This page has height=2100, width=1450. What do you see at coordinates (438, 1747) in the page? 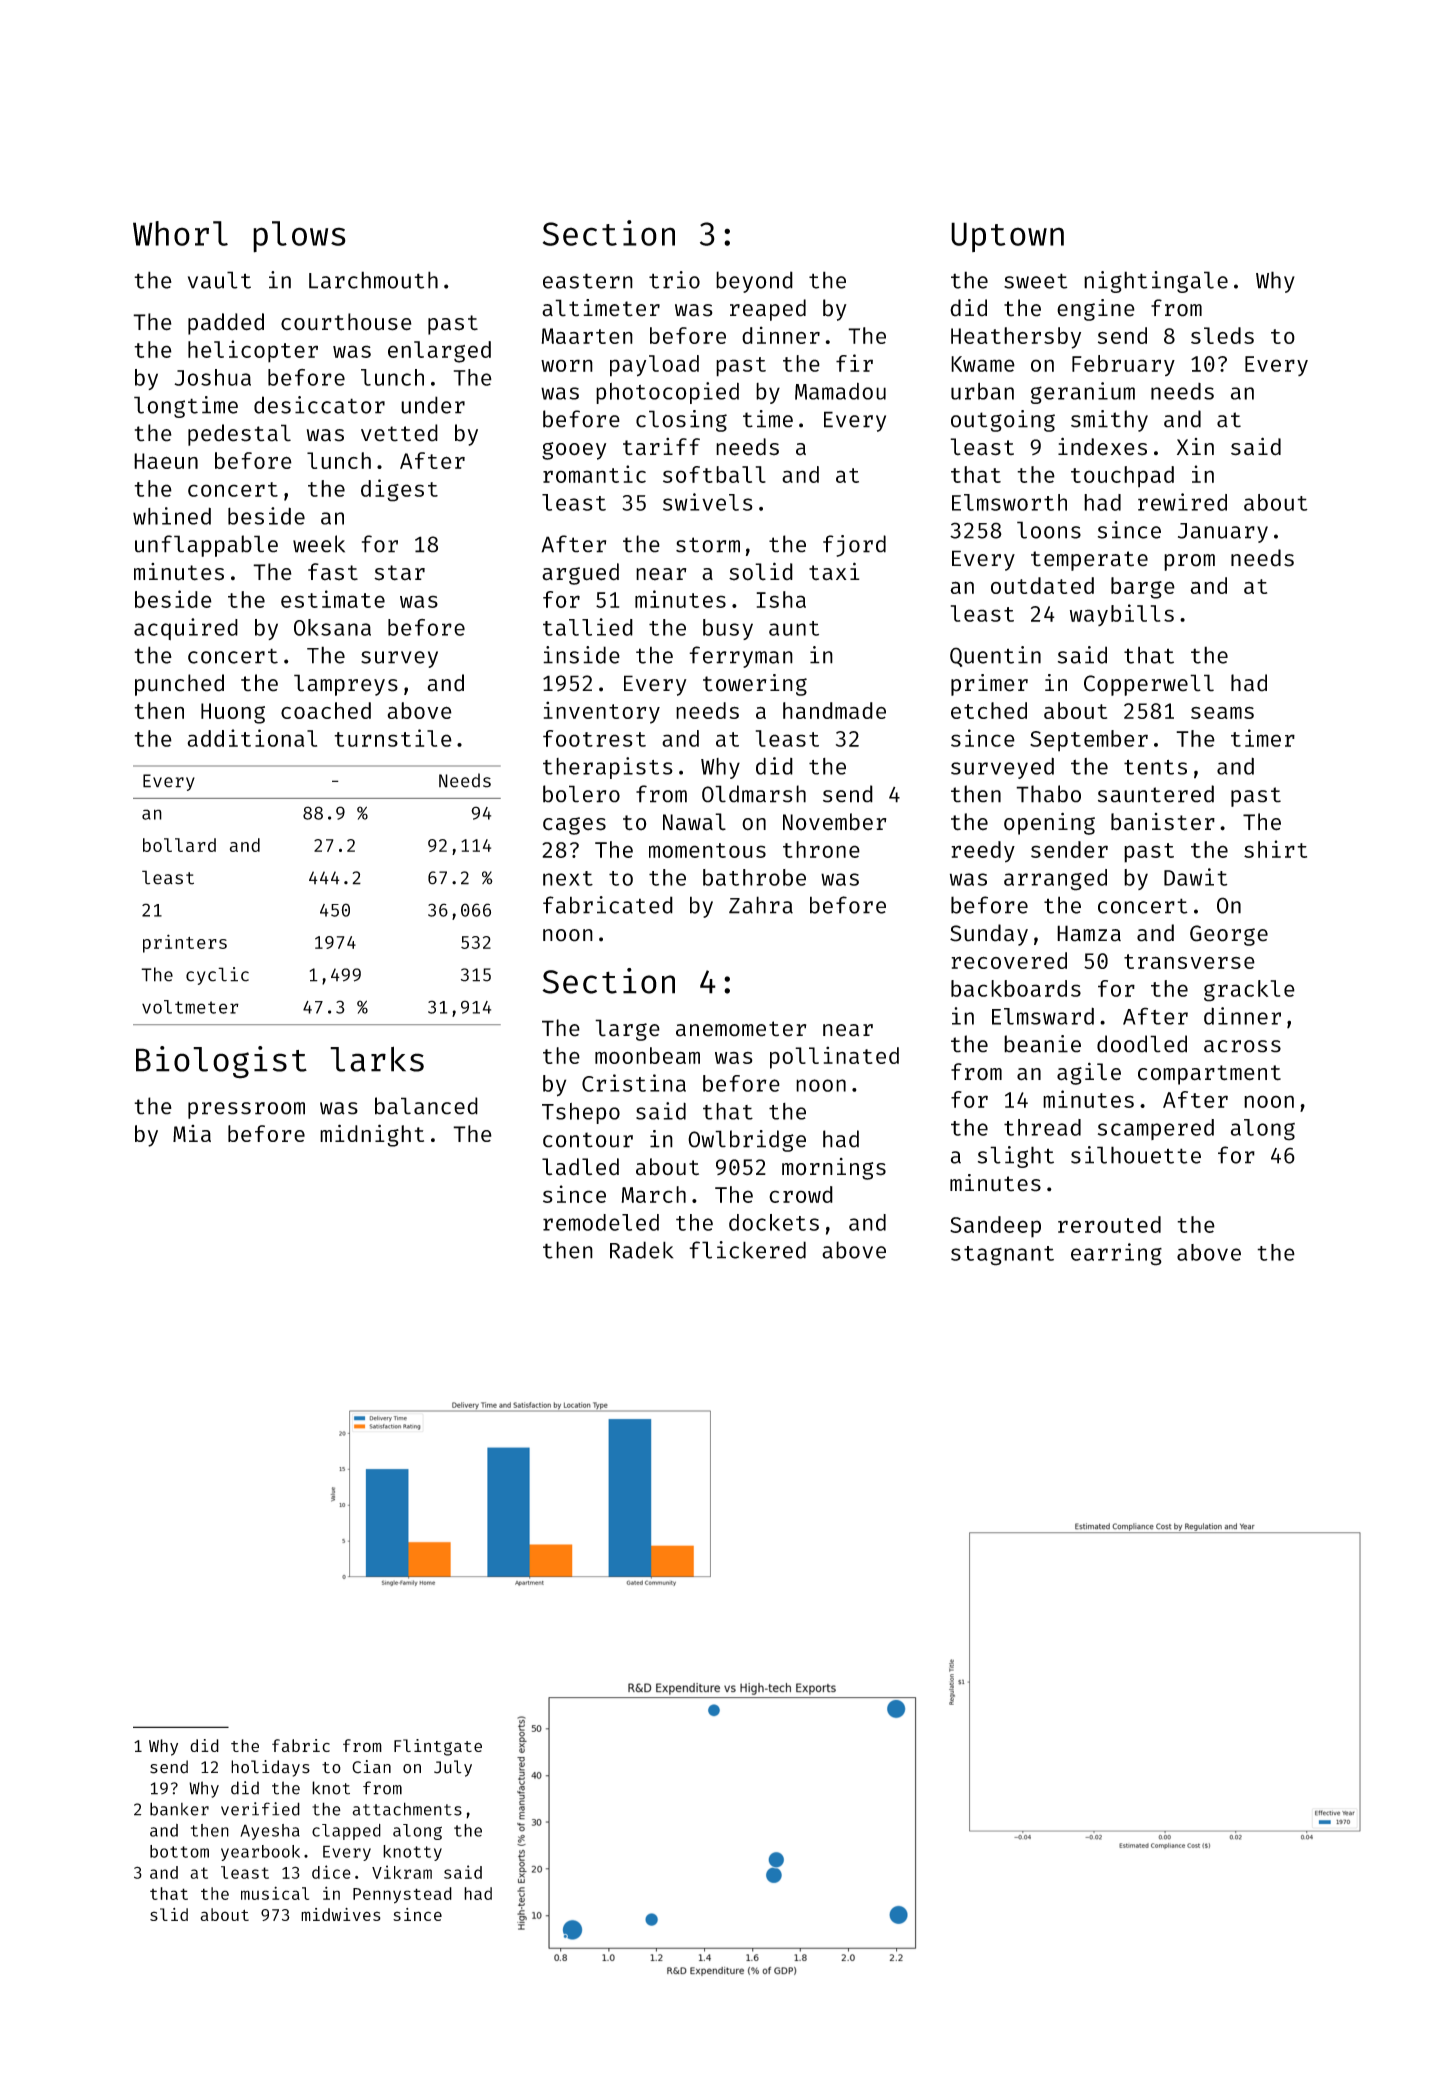
I see `Flintgate` at bounding box center [438, 1747].
